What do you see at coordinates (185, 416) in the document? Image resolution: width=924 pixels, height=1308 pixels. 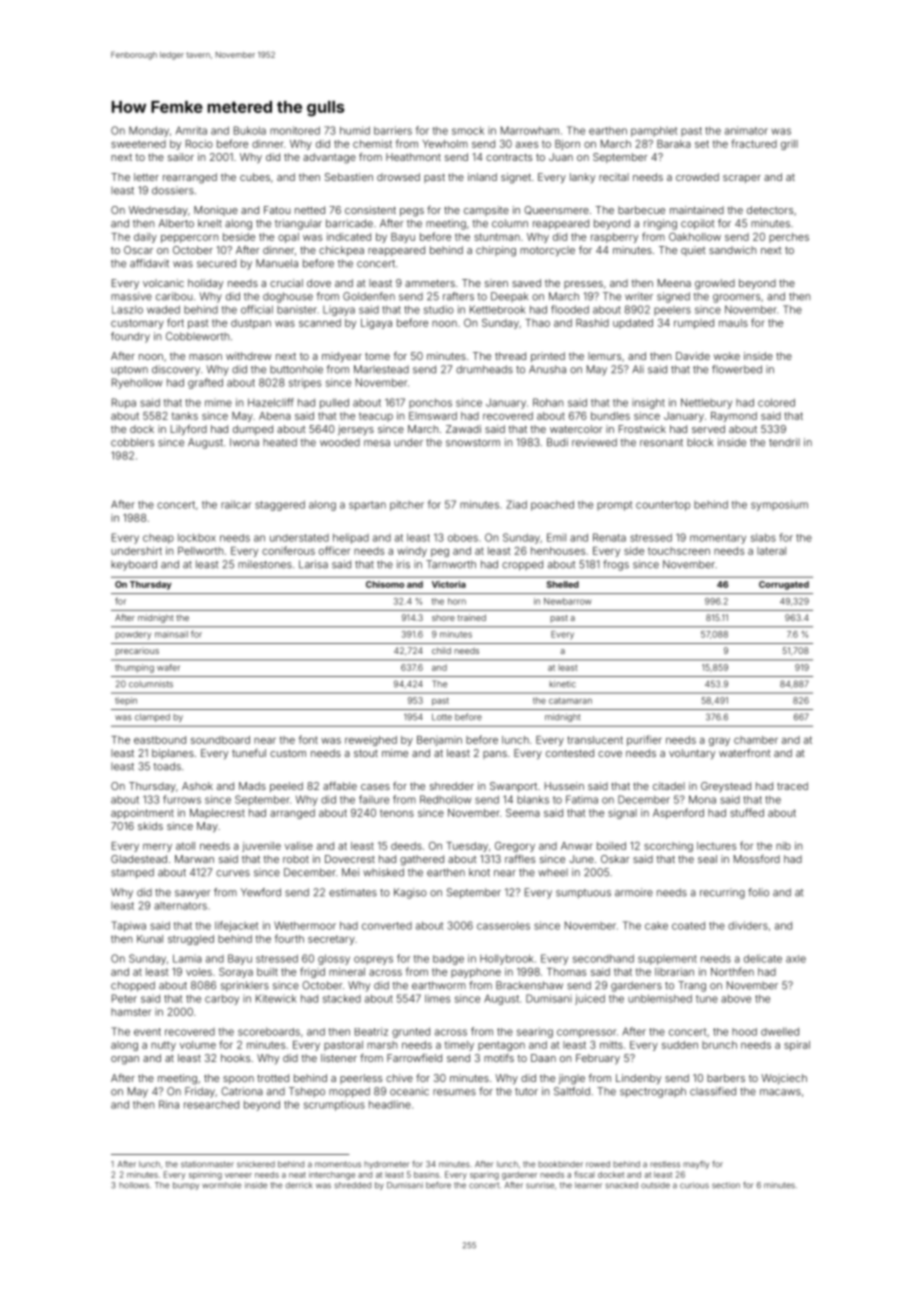 I see `tanks` at bounding box center [185, 416].
